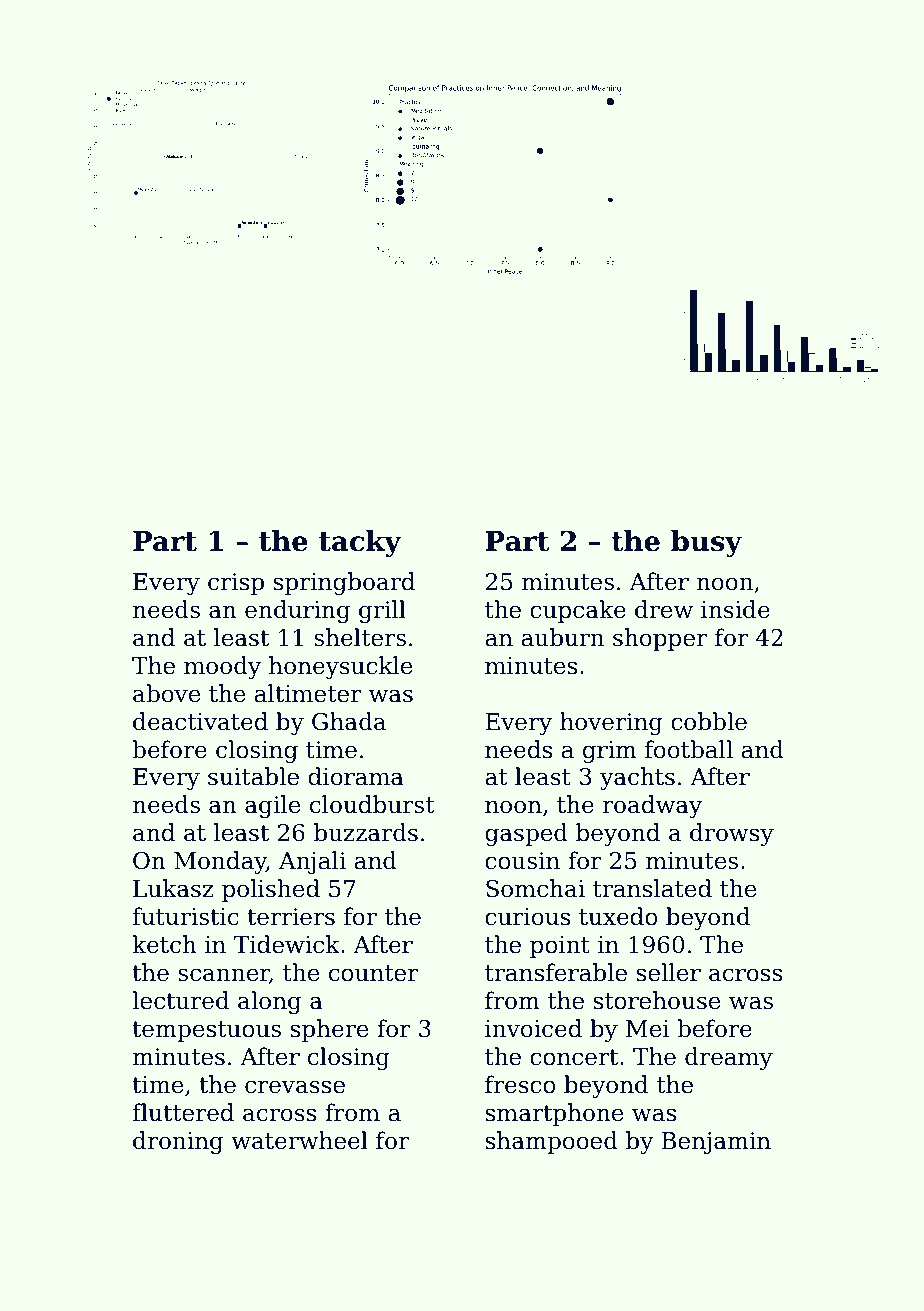 The width and height of the screenshot is (924, 1311). Describe the element at coordinates (360, 543) in the screenshot. I see `tacky` at that location.
